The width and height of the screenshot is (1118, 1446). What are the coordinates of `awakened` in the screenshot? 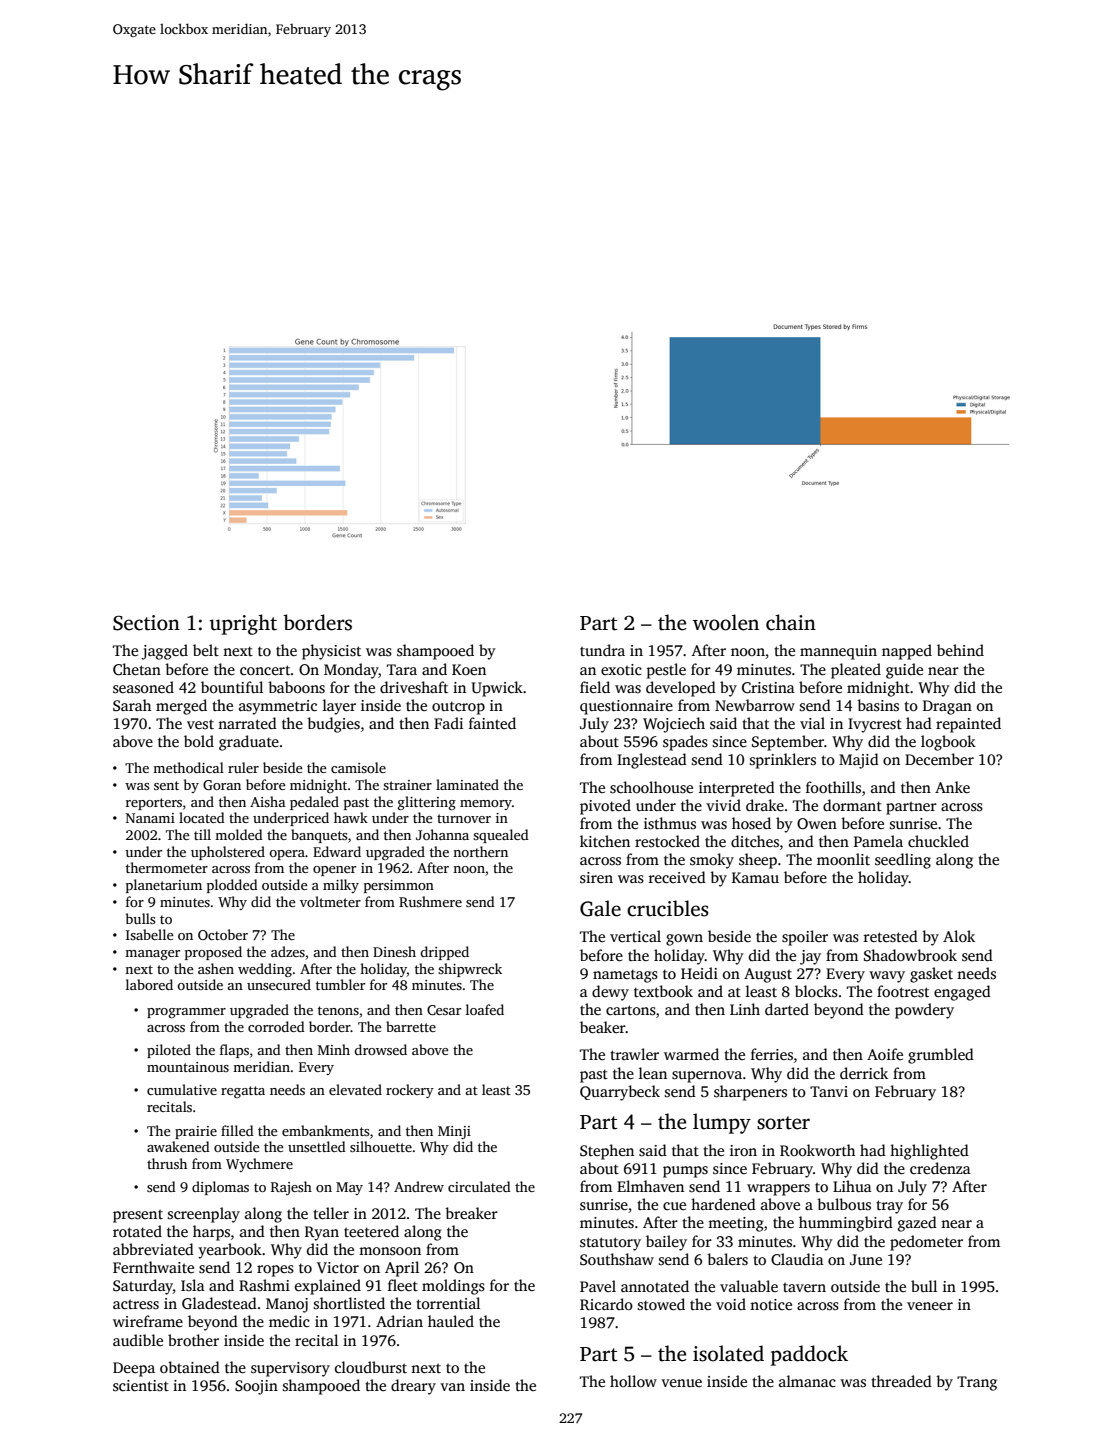 It's located at (178, 1146).
